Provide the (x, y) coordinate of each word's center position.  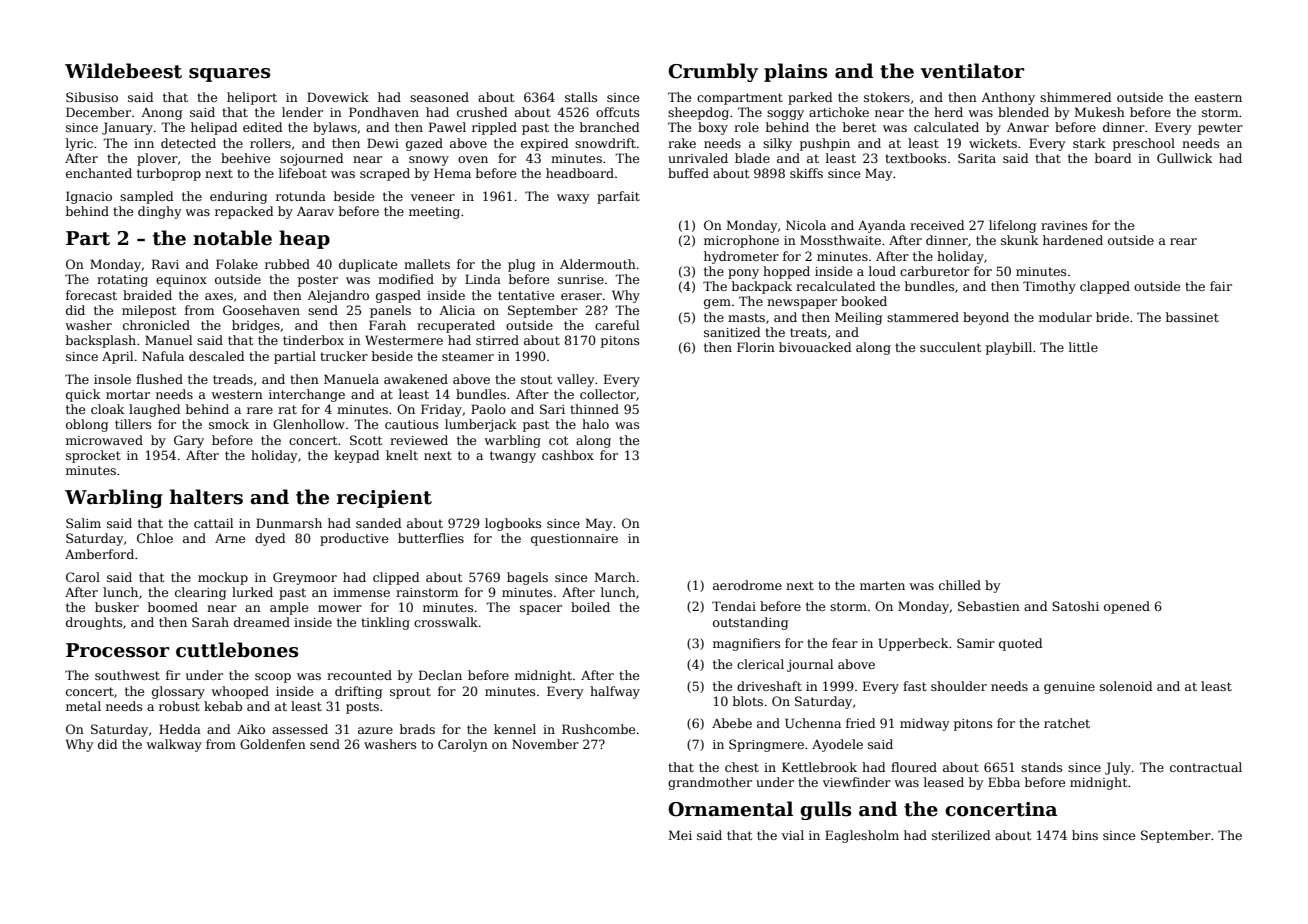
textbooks (915, 158)
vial (793, 835)
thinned (594, 409)
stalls (581, 97)
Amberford (99, 554)
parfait (618, 197)
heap (304, 239)
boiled (590, 607)
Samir (976, 643)
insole (112, 379)
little (1083, 347)
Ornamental (730, 809)
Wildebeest (123, 71)
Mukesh (1100, 112)
